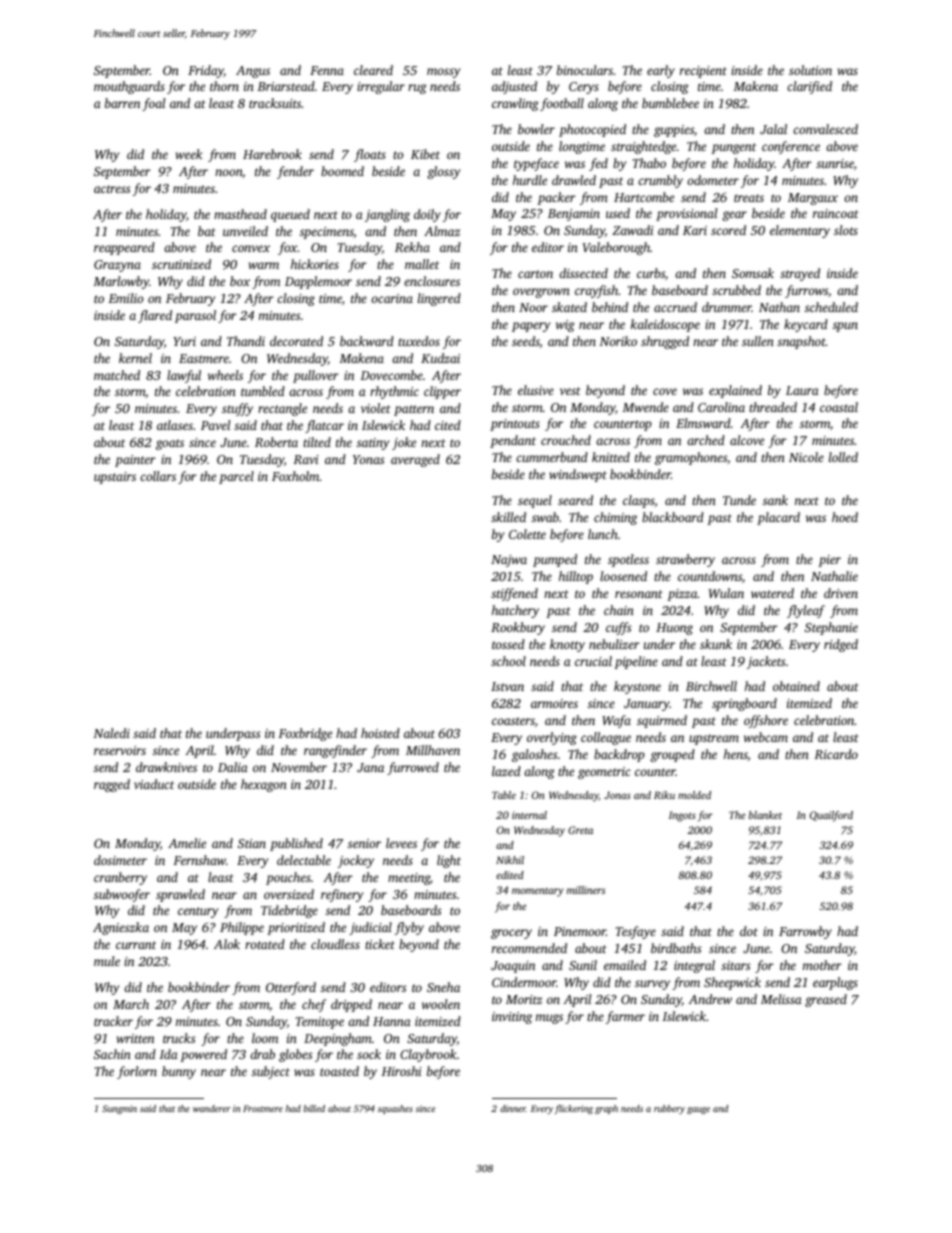 This screenshot has width=952, height=1233. What do you see at coordinates (593, 661) in the screenshot?
I see `crucial` at bounding box center [593, 661].
